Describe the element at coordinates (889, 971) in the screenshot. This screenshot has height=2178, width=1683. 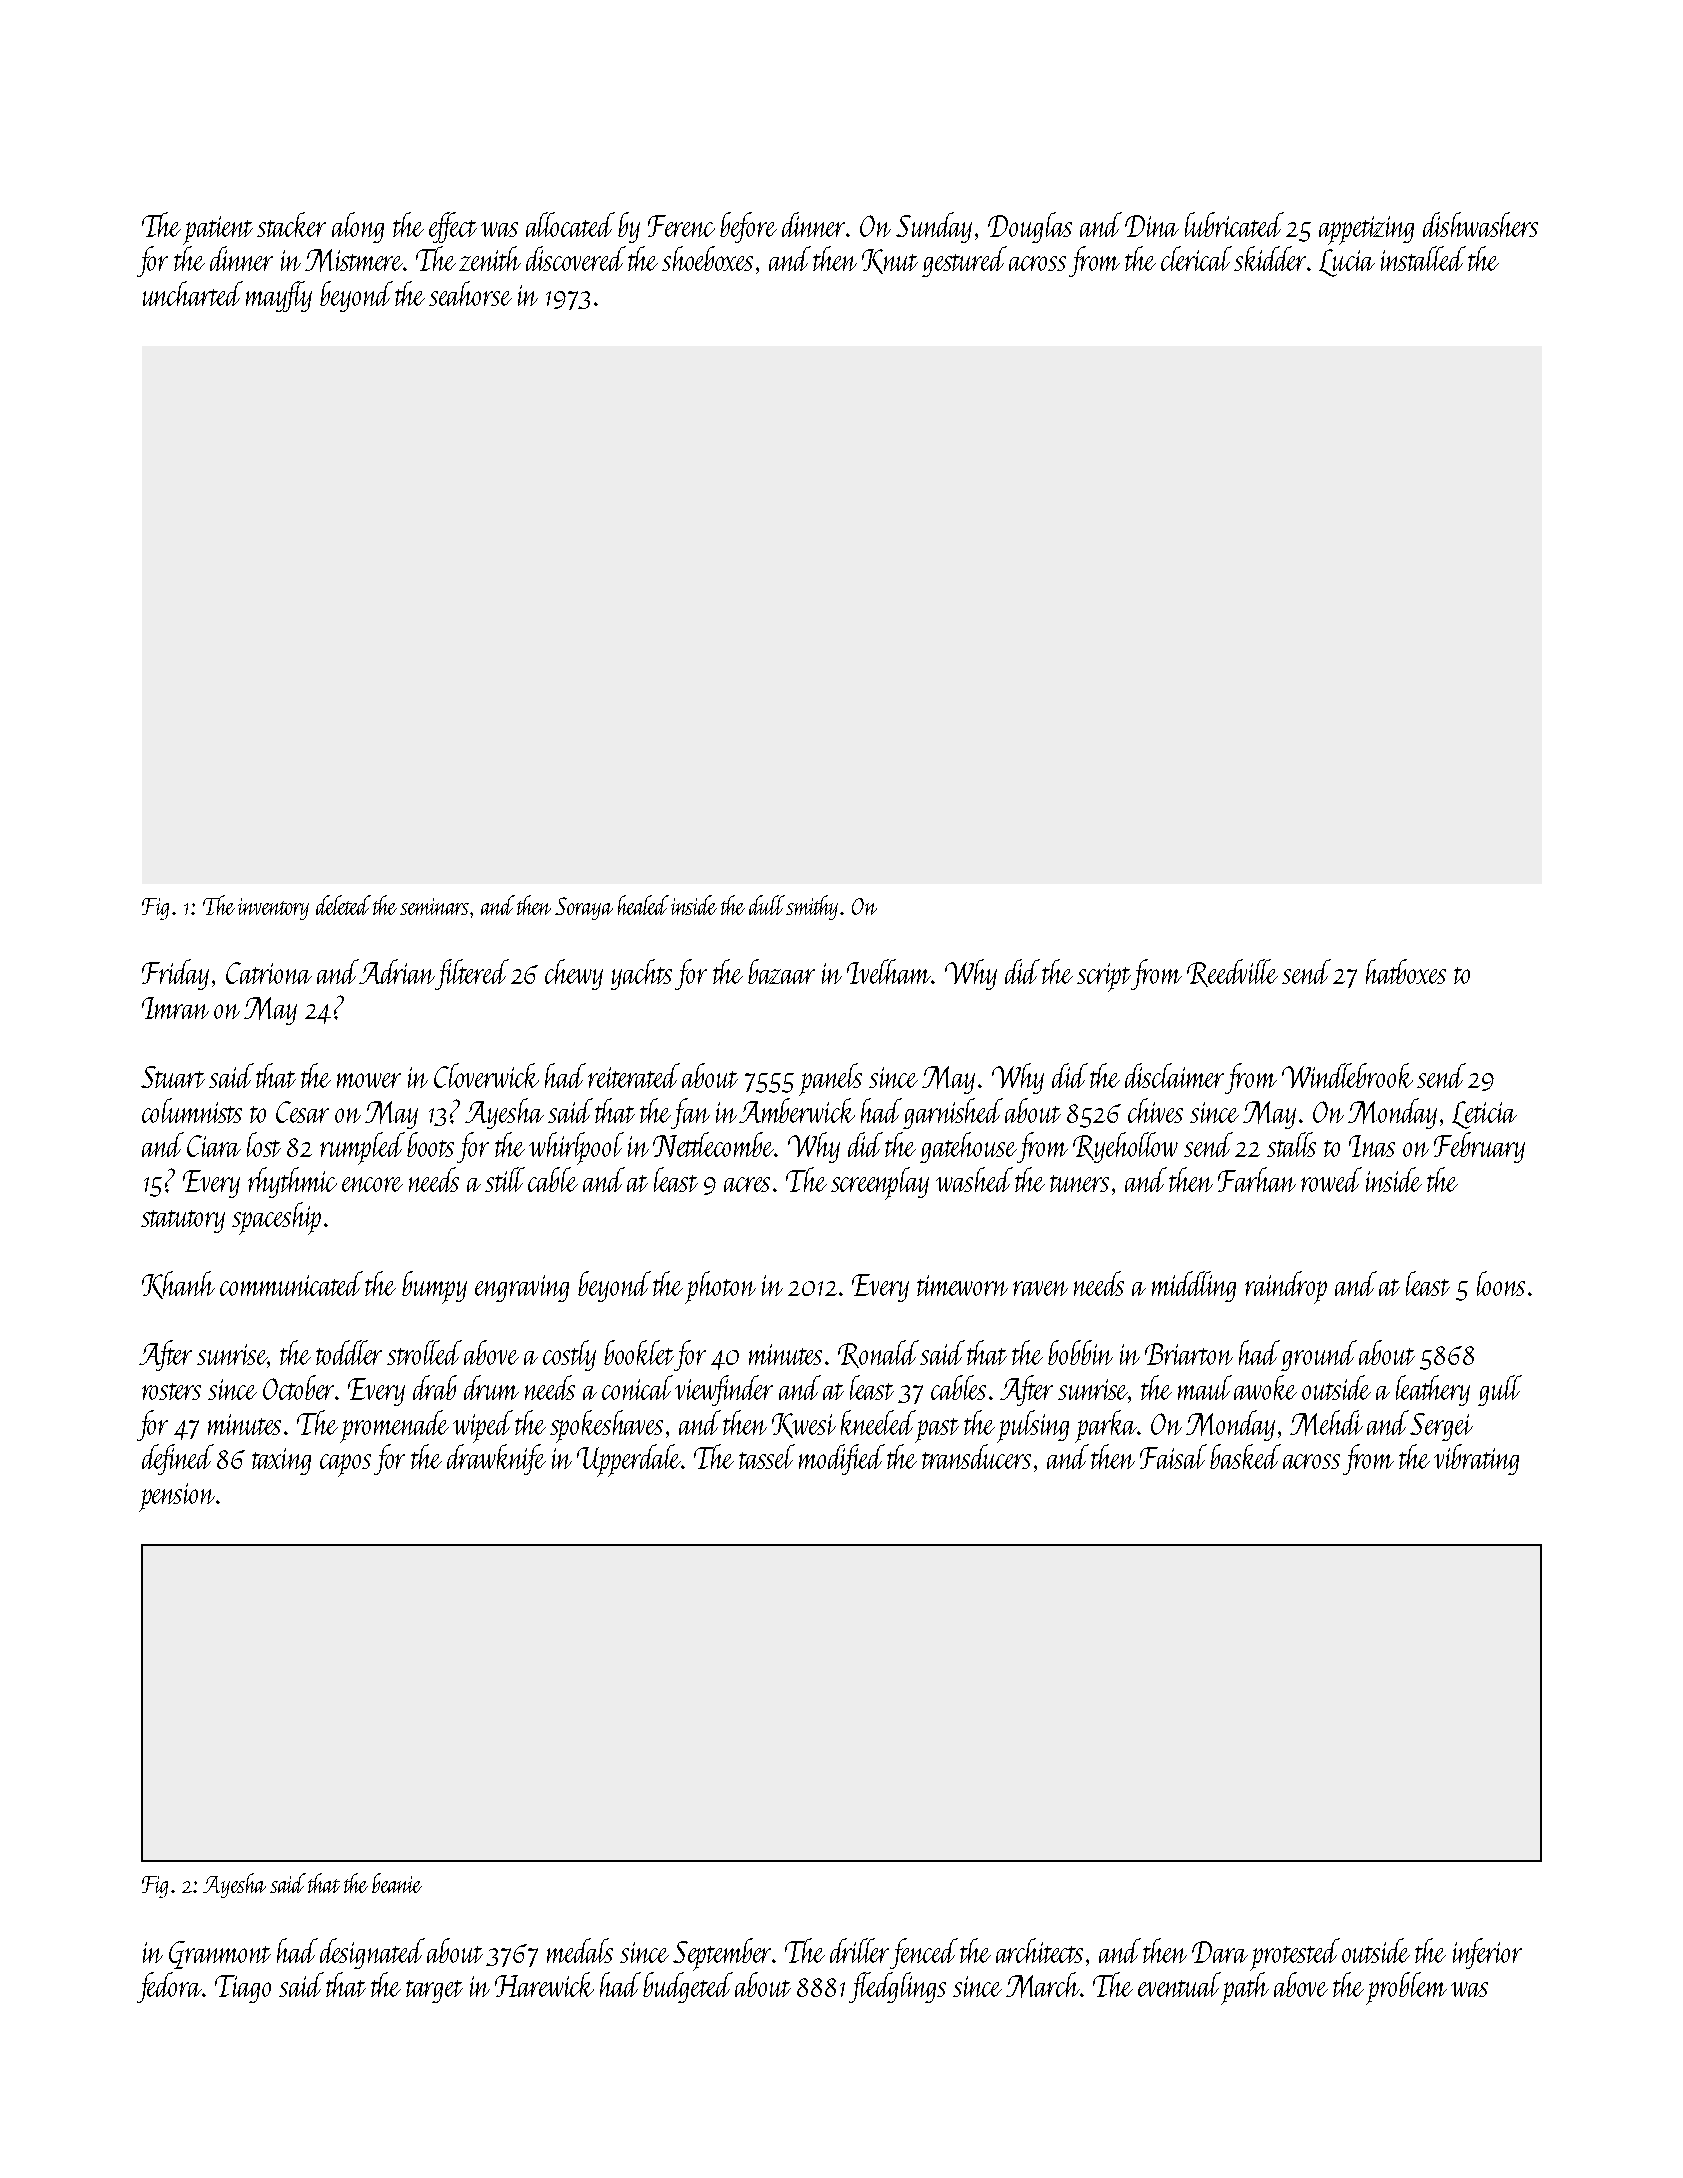
I see `Ivelham` at that location.
